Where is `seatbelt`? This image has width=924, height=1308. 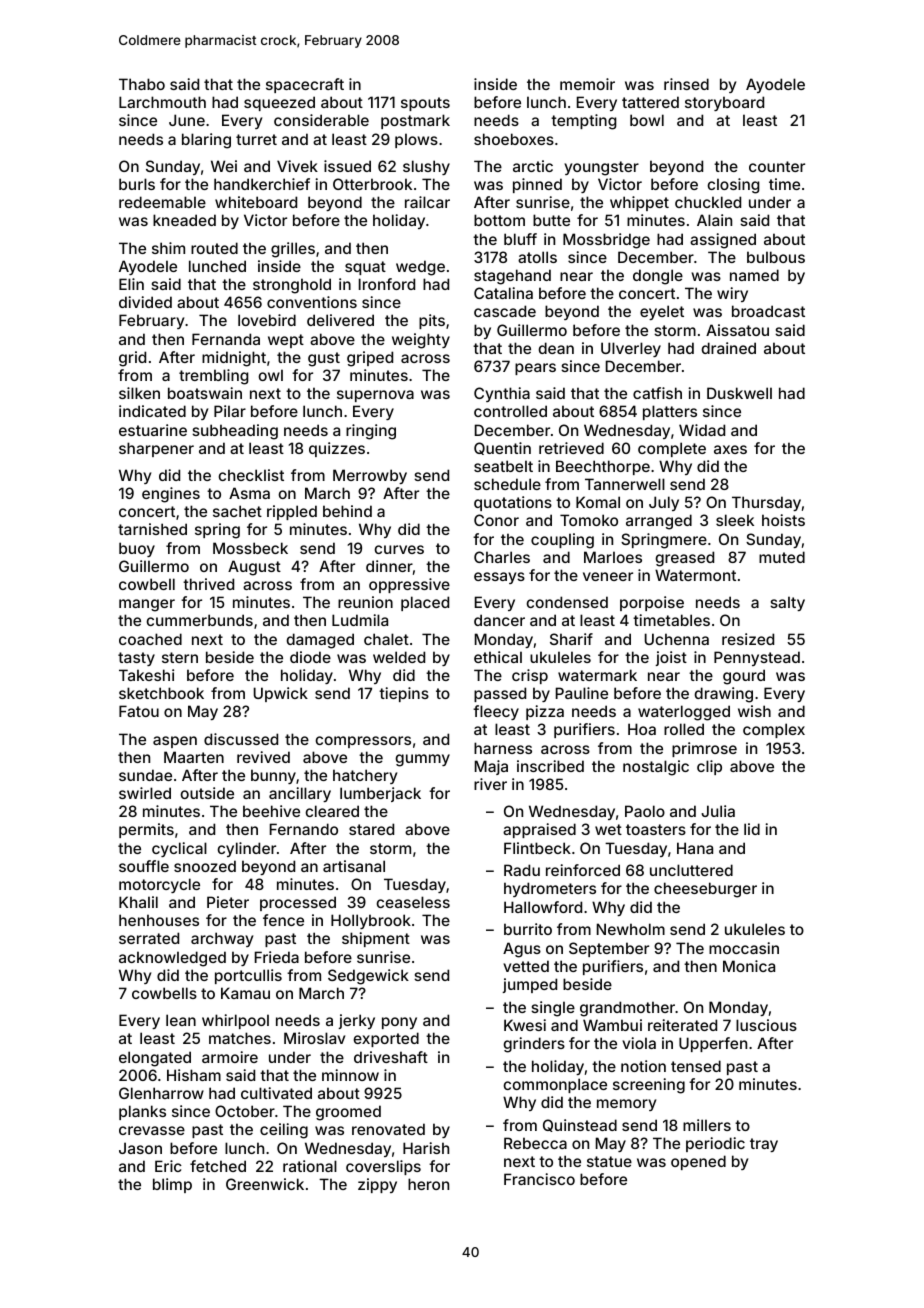 seatbelt is located at coordinates (503, 466).
